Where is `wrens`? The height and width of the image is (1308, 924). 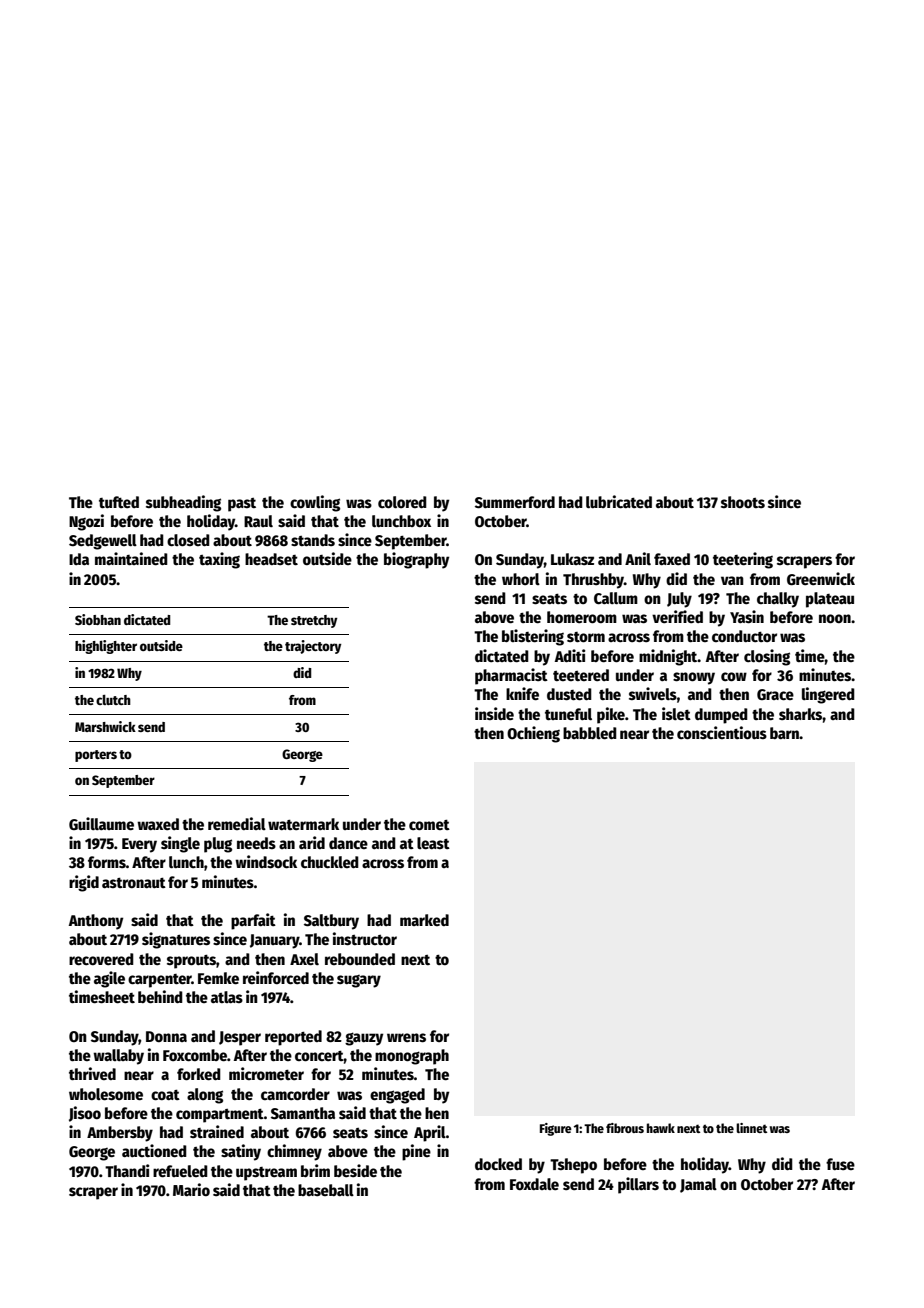 wrens is located at coordinates (406, 1038).
